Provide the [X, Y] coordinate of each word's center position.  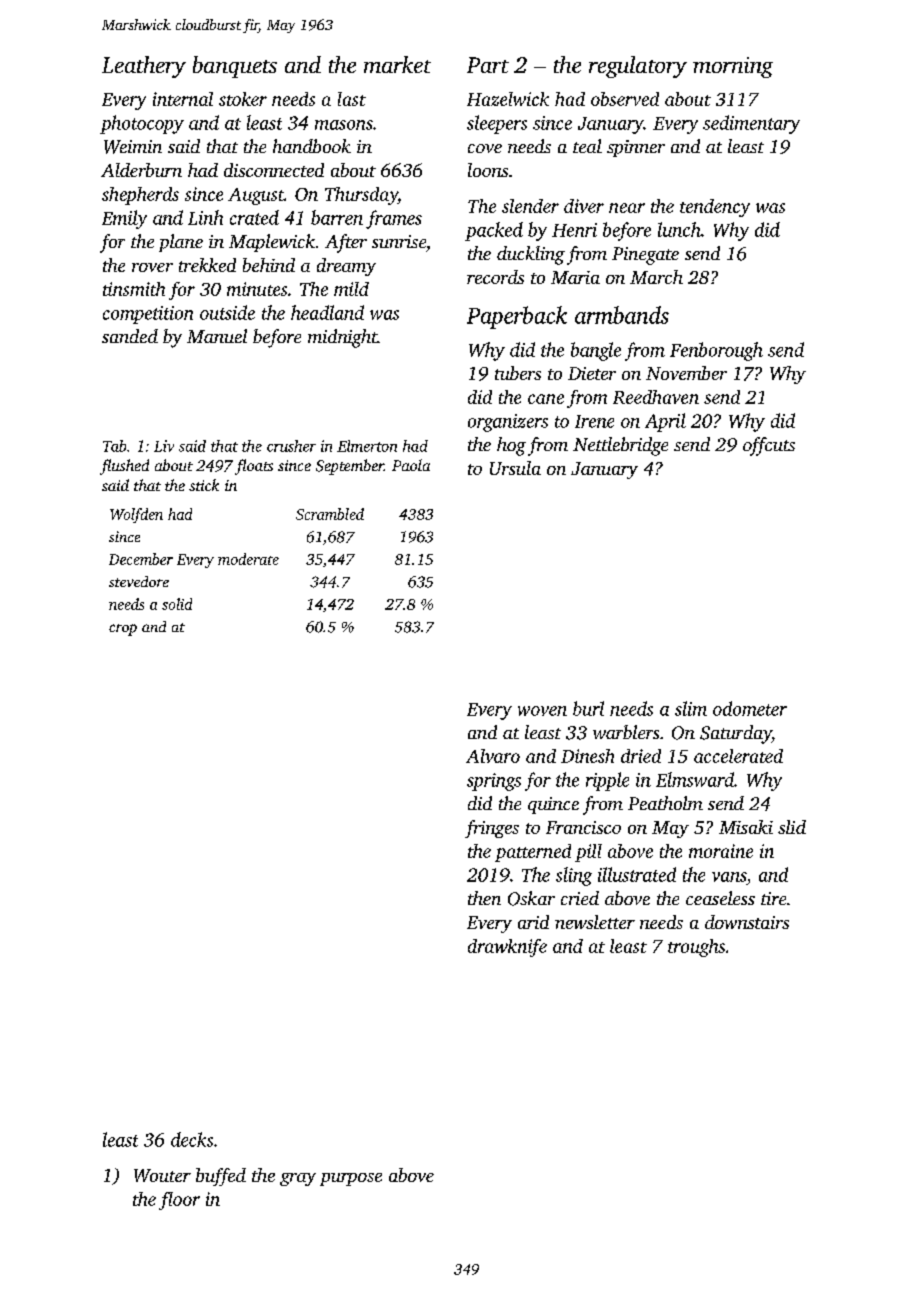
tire [773, 898]
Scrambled [330, 514]
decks [192, 1139]
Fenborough [716, 351]
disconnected [274, 170]
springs [494, 782]
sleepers [497, 124]
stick [204, 485]
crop [123, 630]
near [627, 208]
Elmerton [367, 446]
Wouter [162, 1175]
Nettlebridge [620, 446]
